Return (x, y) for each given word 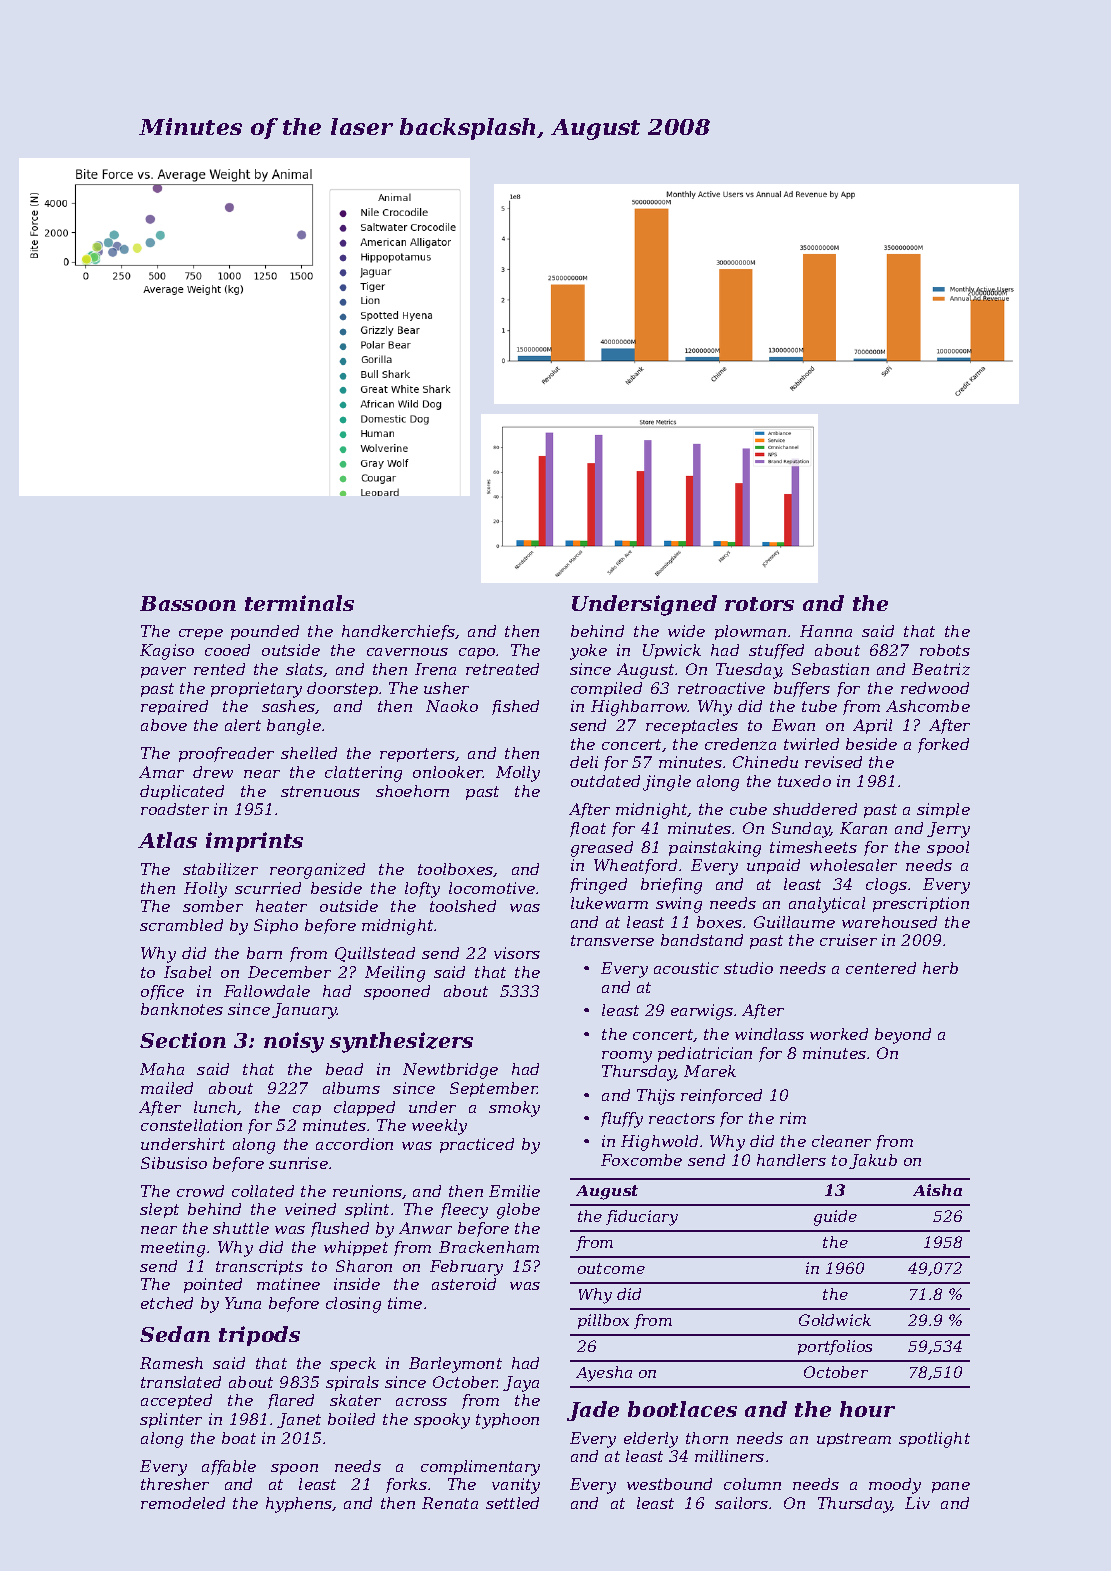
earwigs (702, 1012)
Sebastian (830, 669)
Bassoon (188, 603)
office (162, 992)
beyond (903, 1036)
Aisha (937, 1190)
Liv (917, 1503)
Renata (450, 1503)
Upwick (672, 651)
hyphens (299, 1505)
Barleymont (455, 1365)
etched (167, 1303)
